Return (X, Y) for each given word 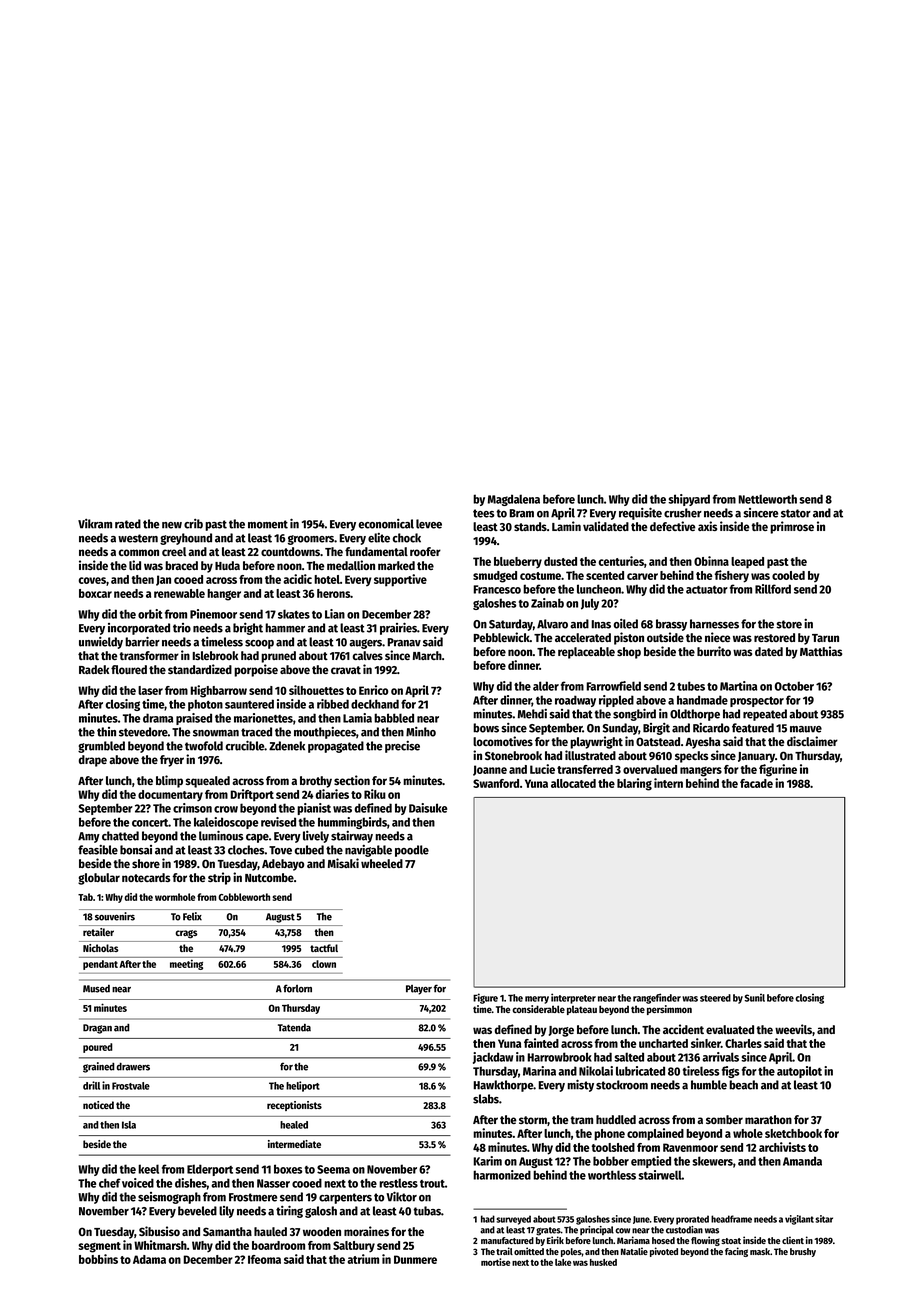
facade (756, 783)
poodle (412, 851)
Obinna (711, 561)
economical (386, 524)
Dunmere (415, 1259)
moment (268, 524)
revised (278, 822)
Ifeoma (264, 1259)
